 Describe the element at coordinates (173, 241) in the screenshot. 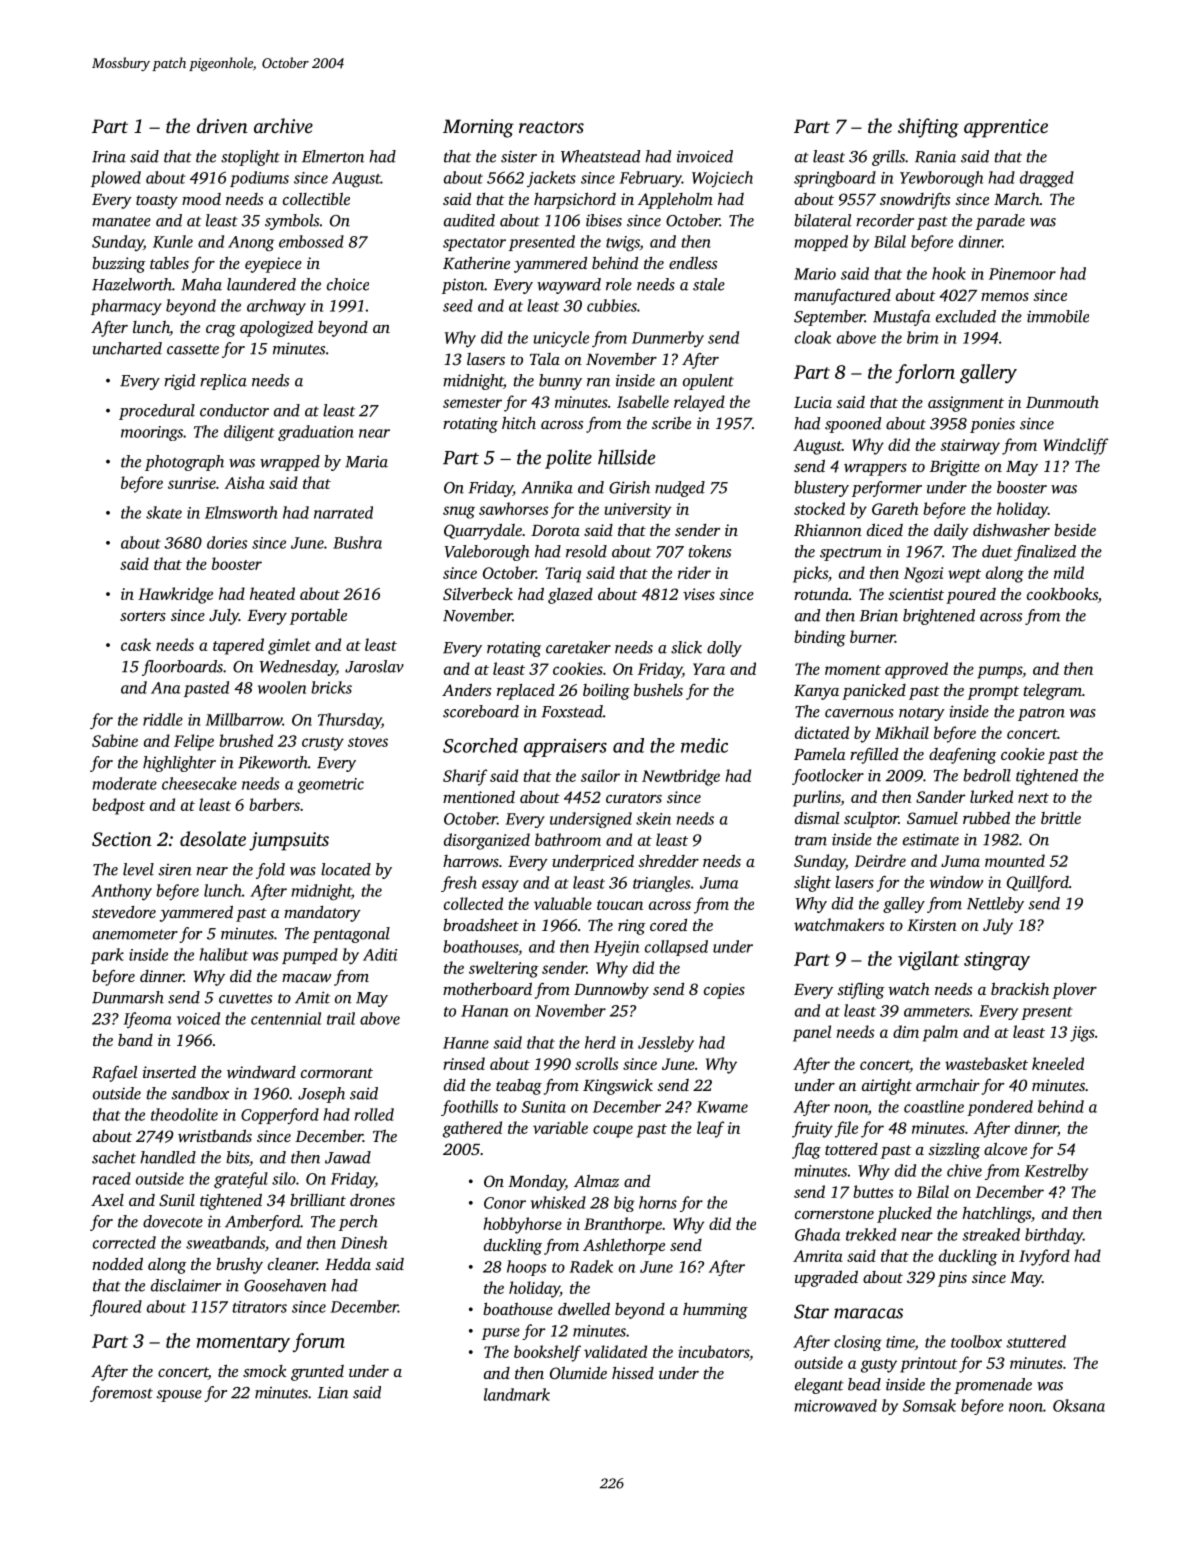

I see `Kunle` at that location.
